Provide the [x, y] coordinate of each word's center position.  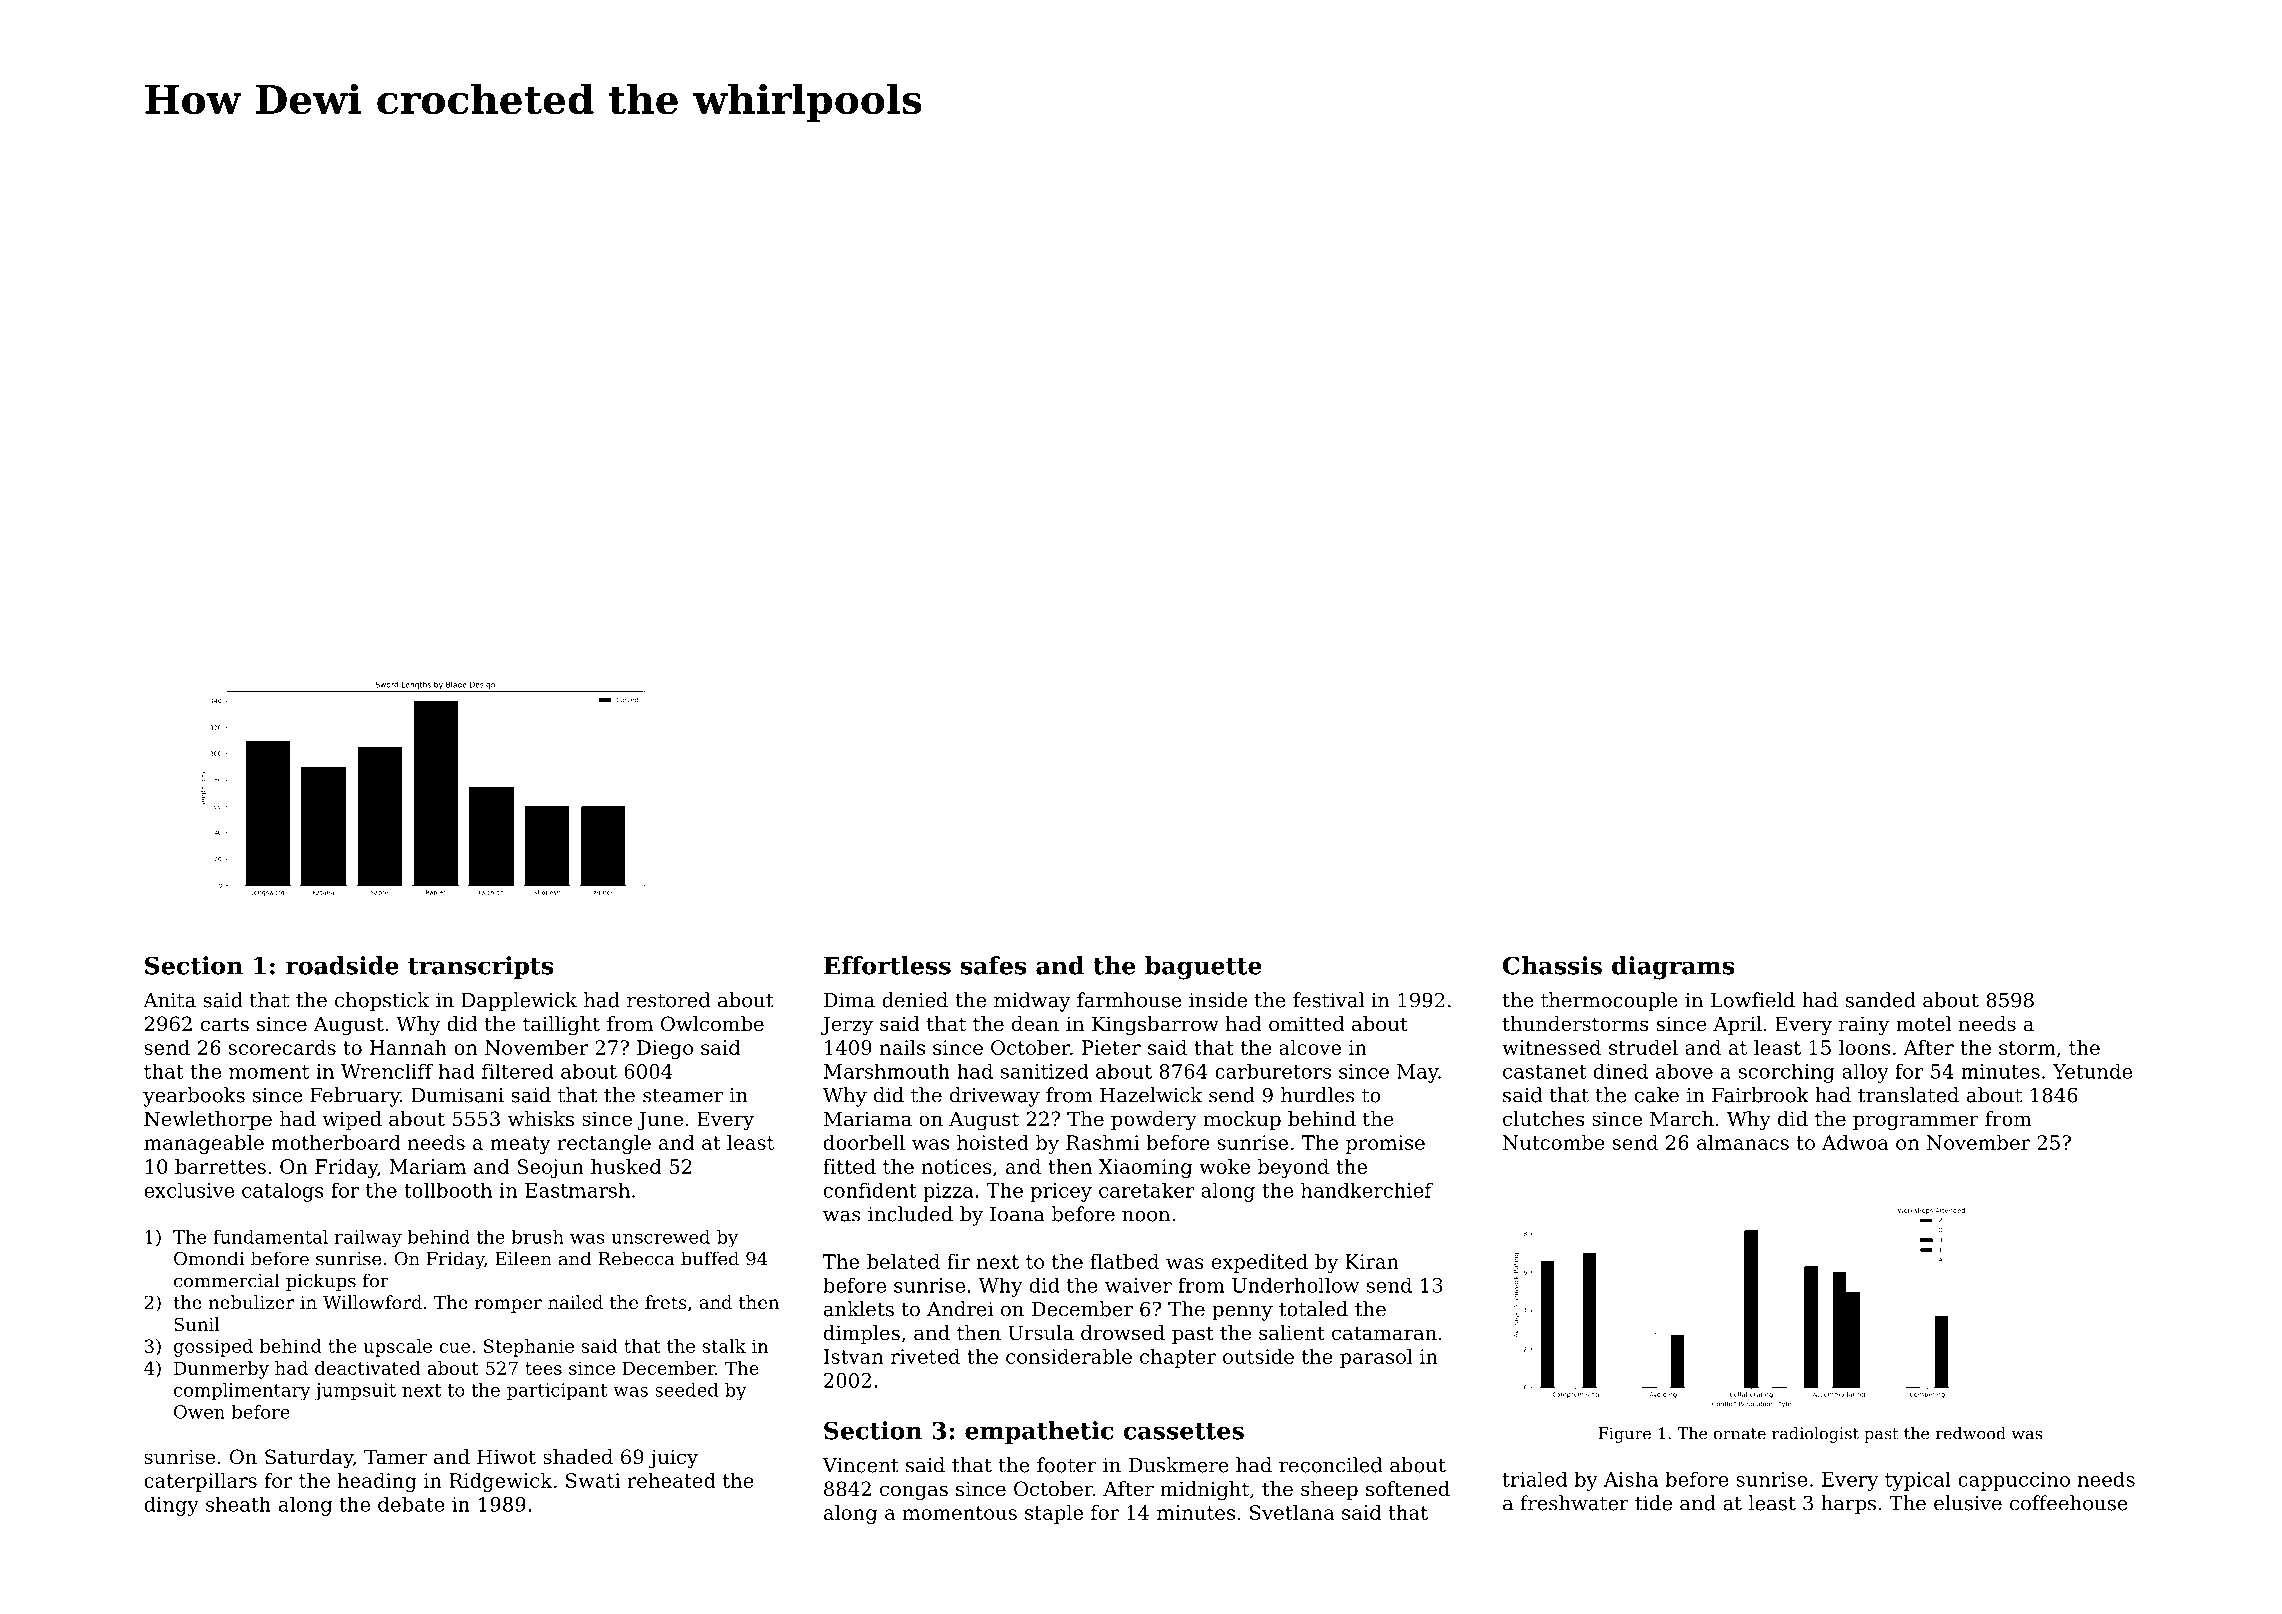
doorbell [864, 1142]
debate [411, 1504]
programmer [1916, 1123]
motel [1923, 1024]
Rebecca [636, 1258]
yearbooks [194, 1097]
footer [1067, 1465]
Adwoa [1855, 1142]
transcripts [480, 967]
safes [993, 965]
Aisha [1631, 1479]
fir [958, 1261]
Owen [199, 1412]
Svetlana [1292, 1512]
